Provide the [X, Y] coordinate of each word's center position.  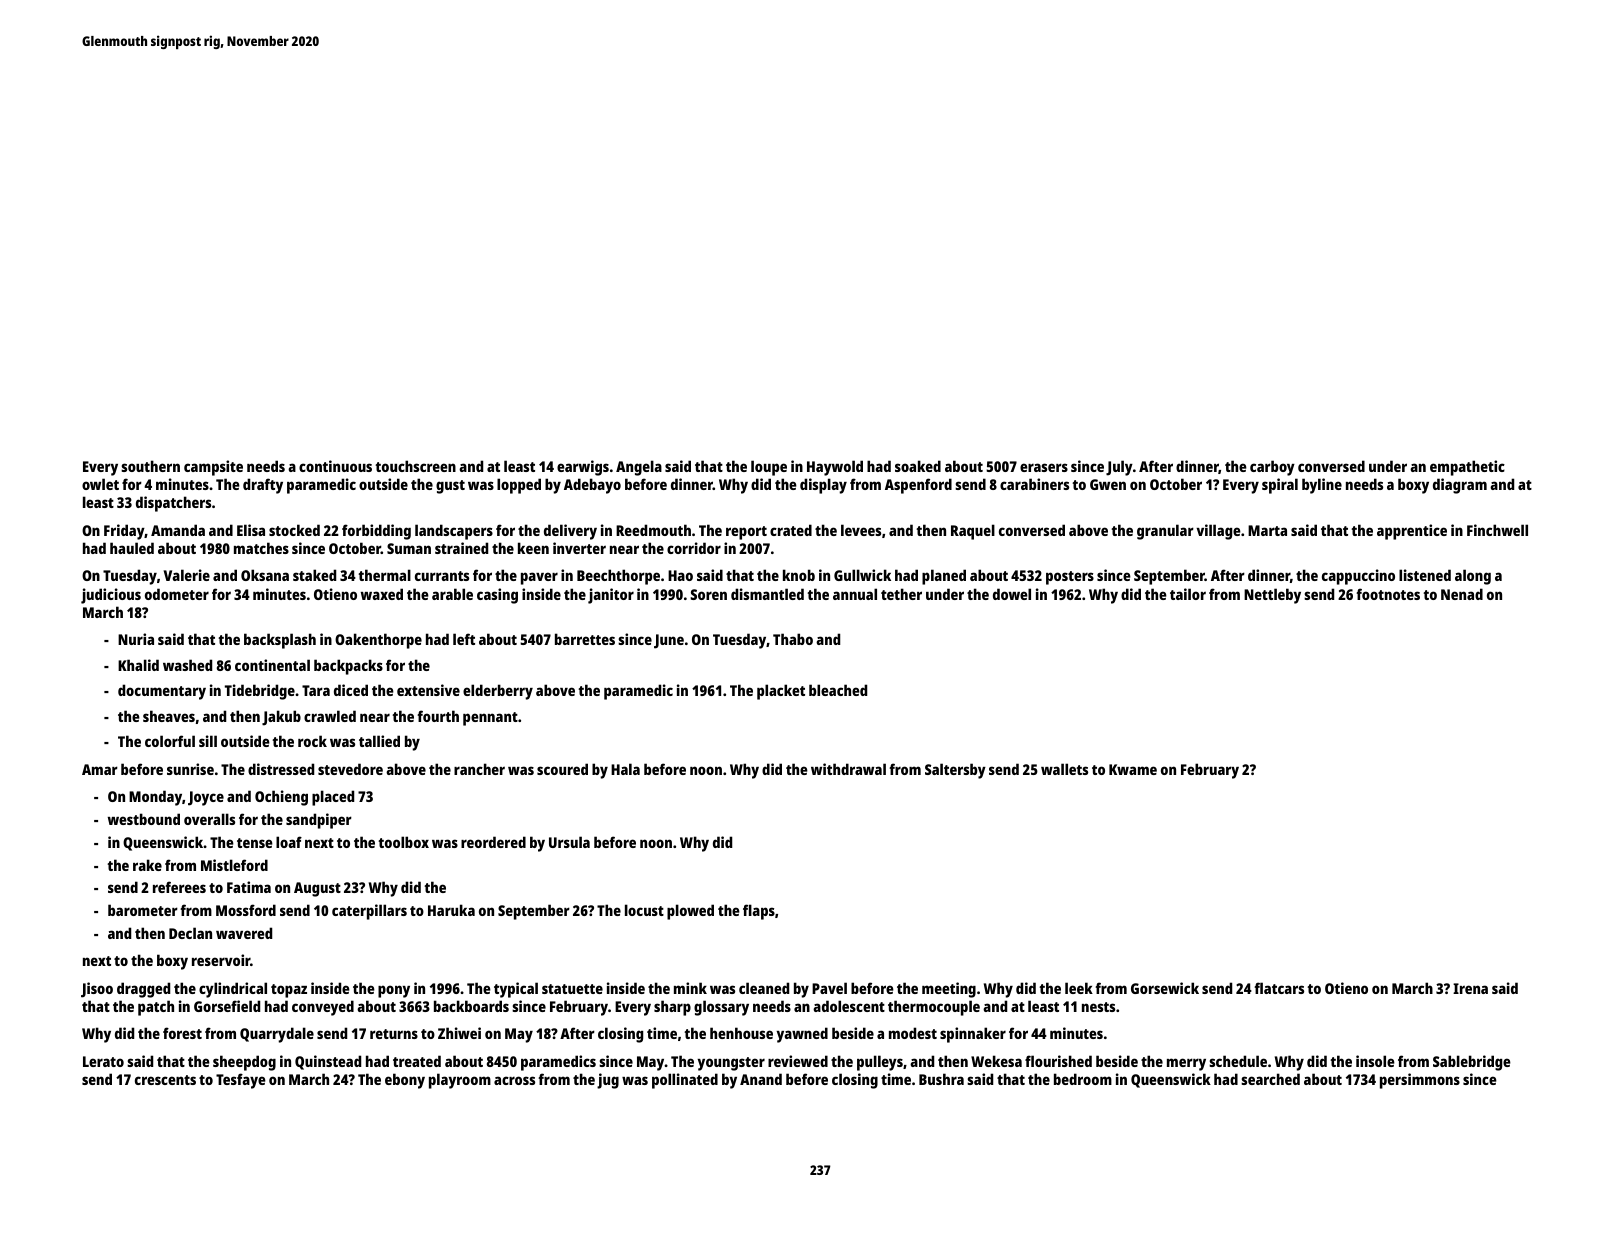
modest [913, 1033]
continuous [335, 466]
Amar [100, 769]
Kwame [1133, 769]
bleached [838, 690]
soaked [918, 466]
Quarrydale [277, 1035]
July [1119, 468]
